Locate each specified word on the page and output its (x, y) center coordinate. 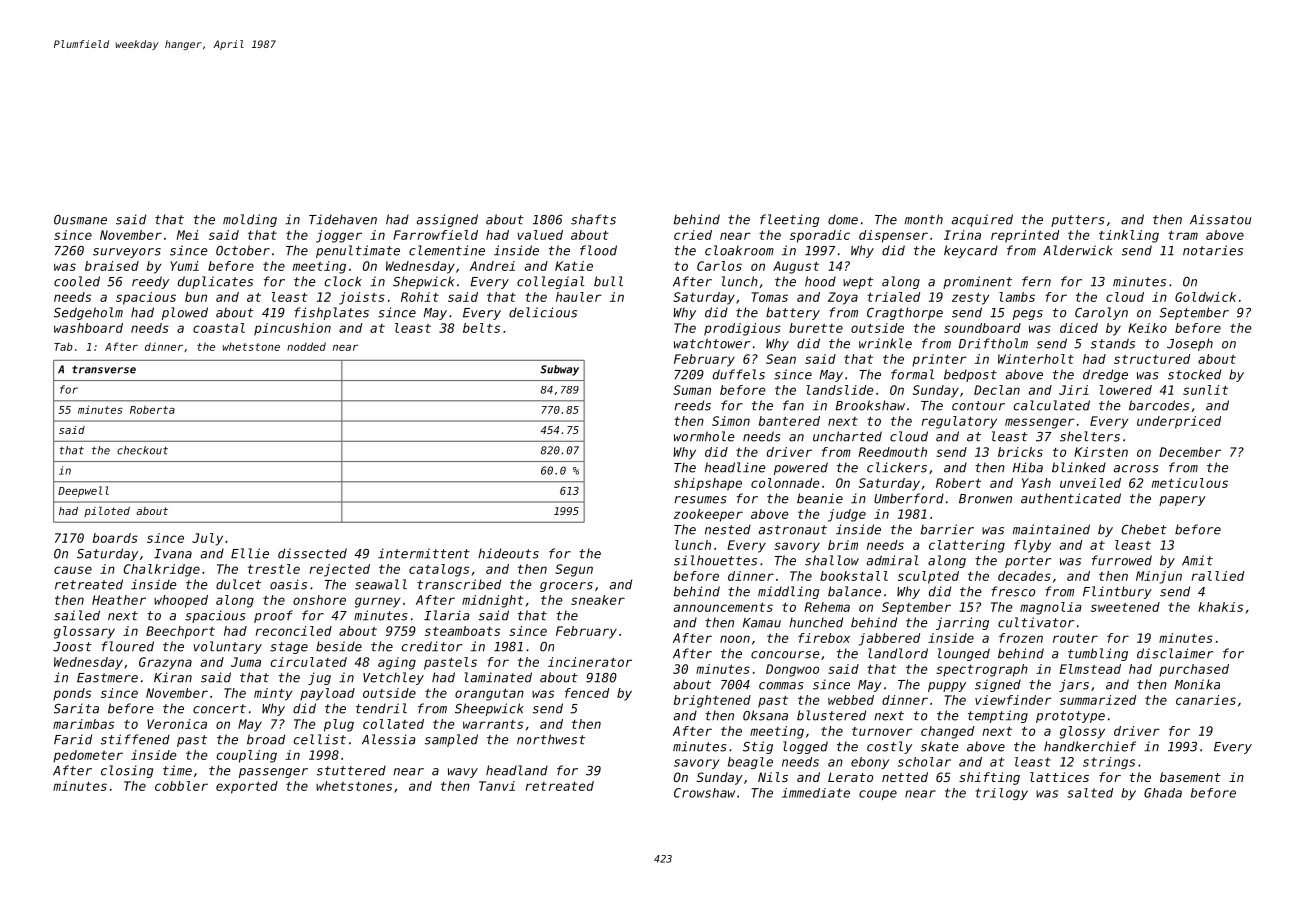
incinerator (590, 662)
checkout (142, 450)
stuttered (351, 770)
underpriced (1179, 422)
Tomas (770, 297)
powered (801, 468)
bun (196, 297)
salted (1090, 793)
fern (1036, 281)
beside (339, 646)
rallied (1218, 576)
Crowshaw (704, 793)
